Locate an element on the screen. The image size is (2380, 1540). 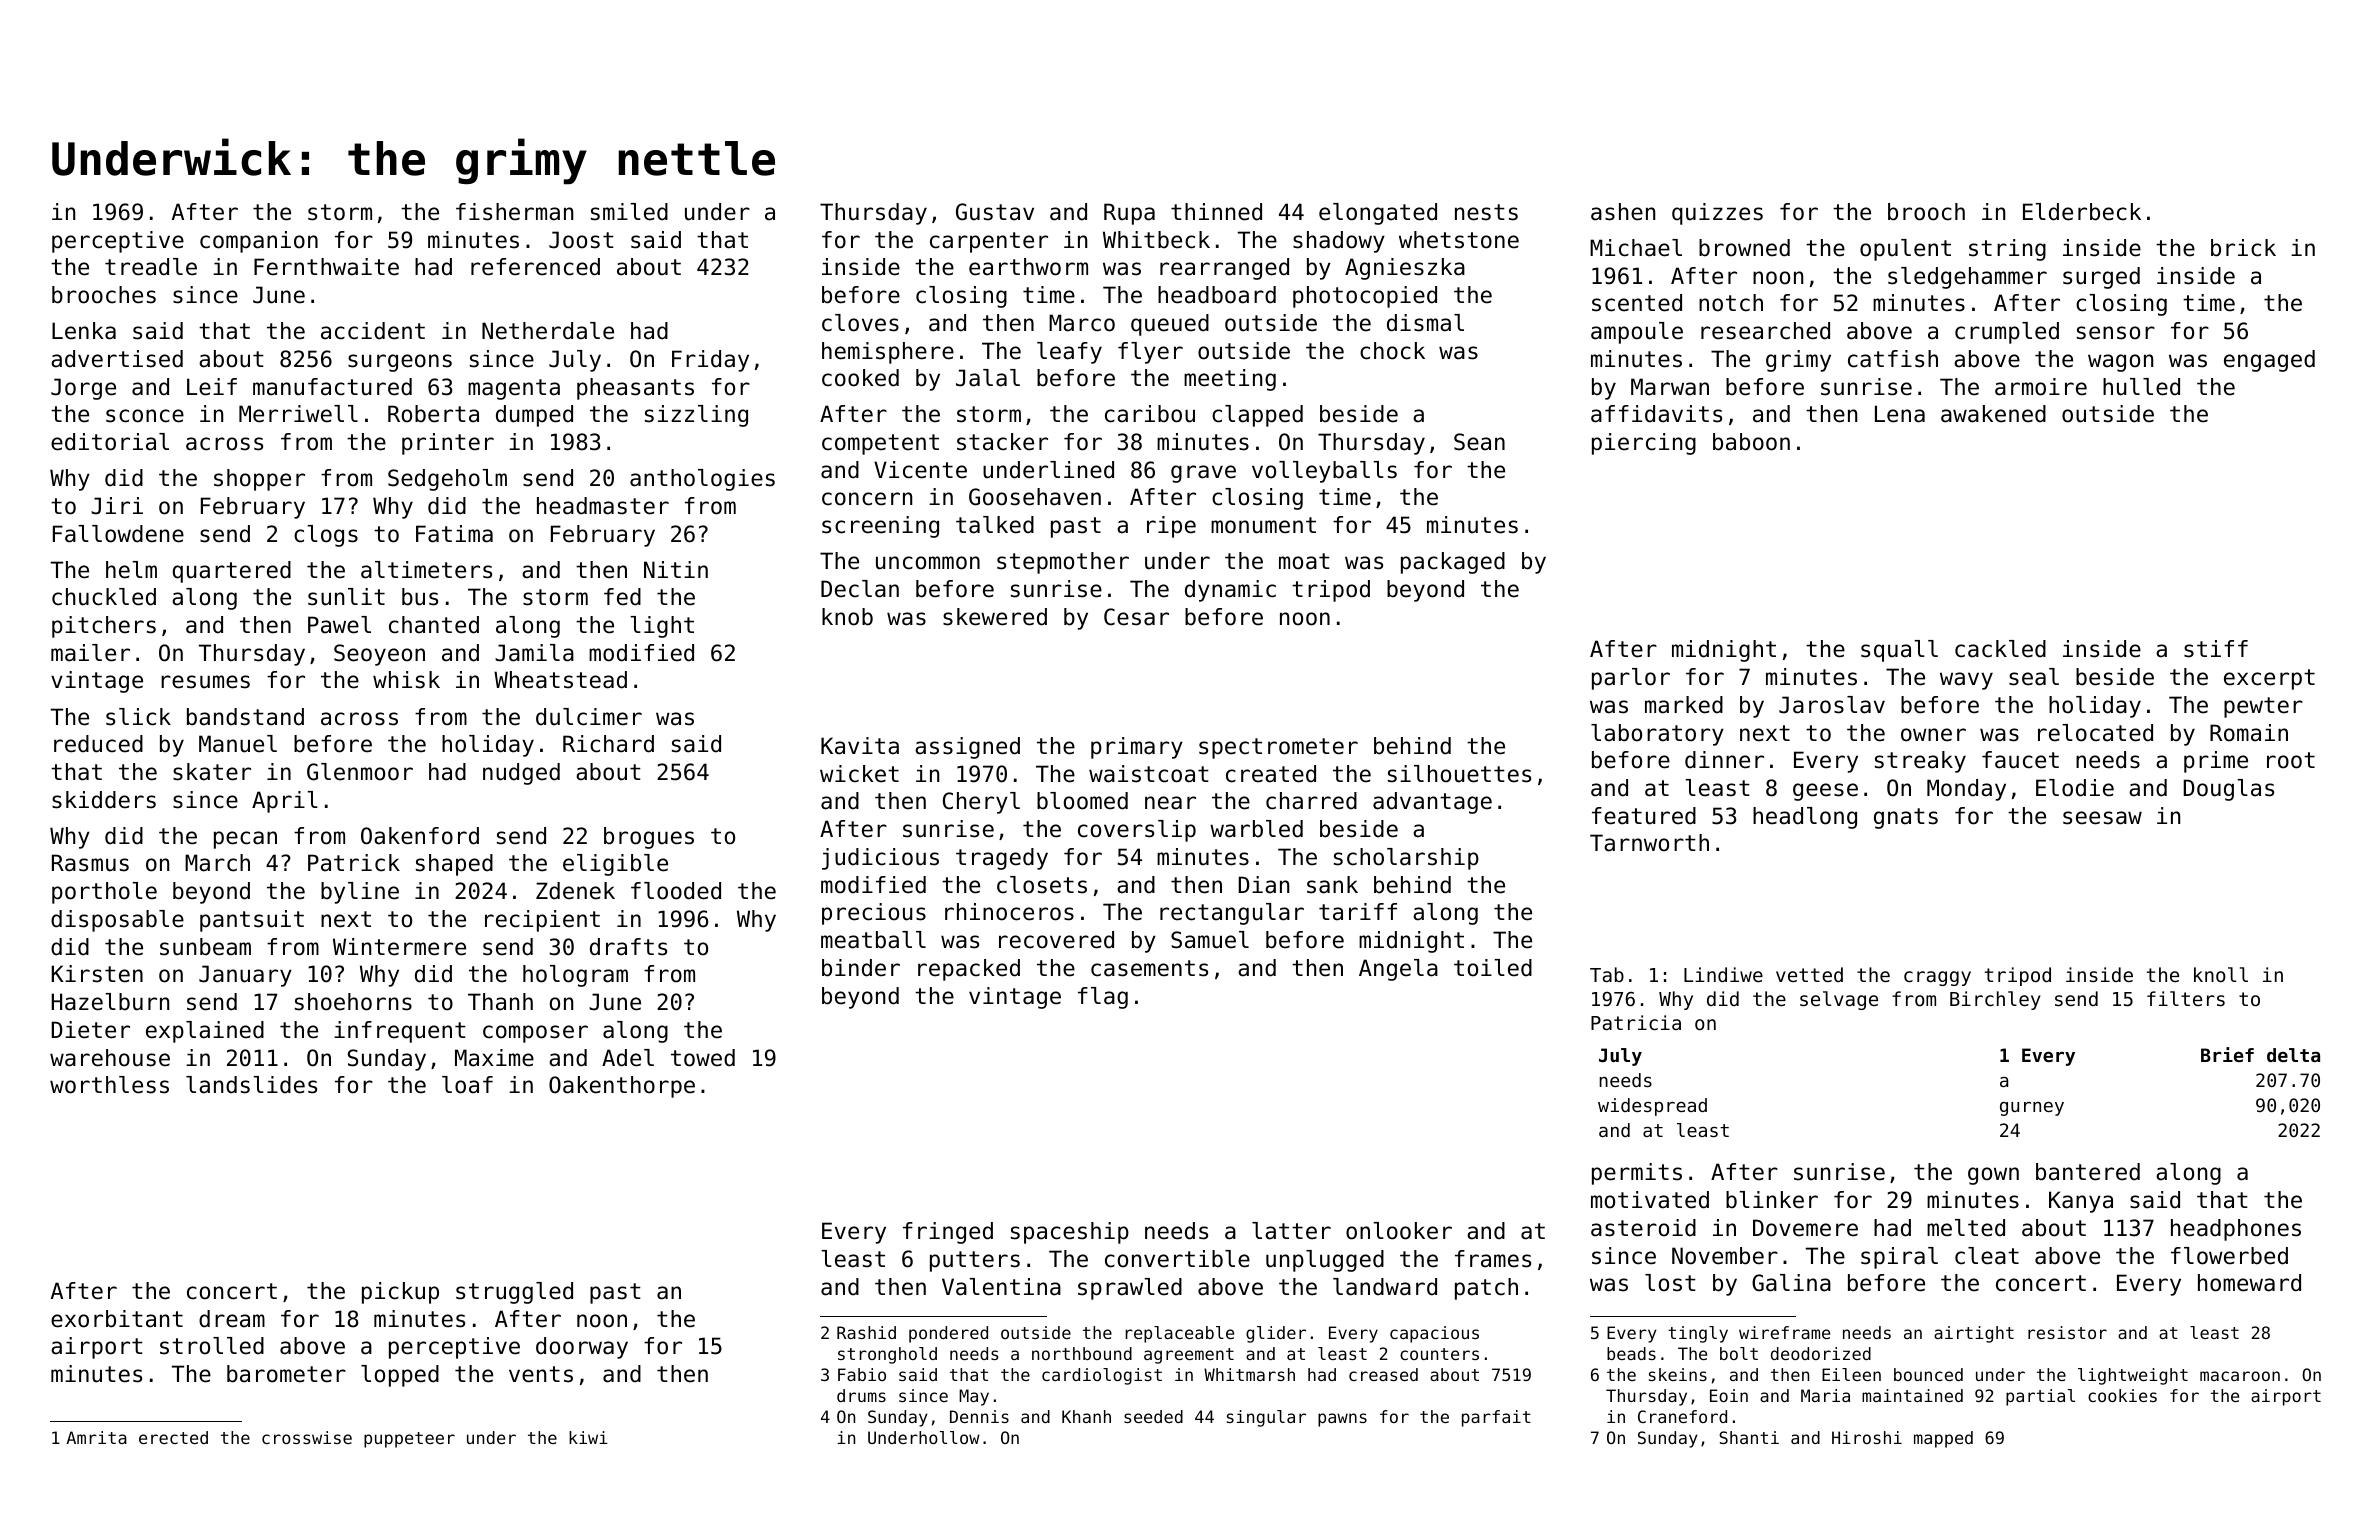
kiwi is located at coordinates (588, 1437).
